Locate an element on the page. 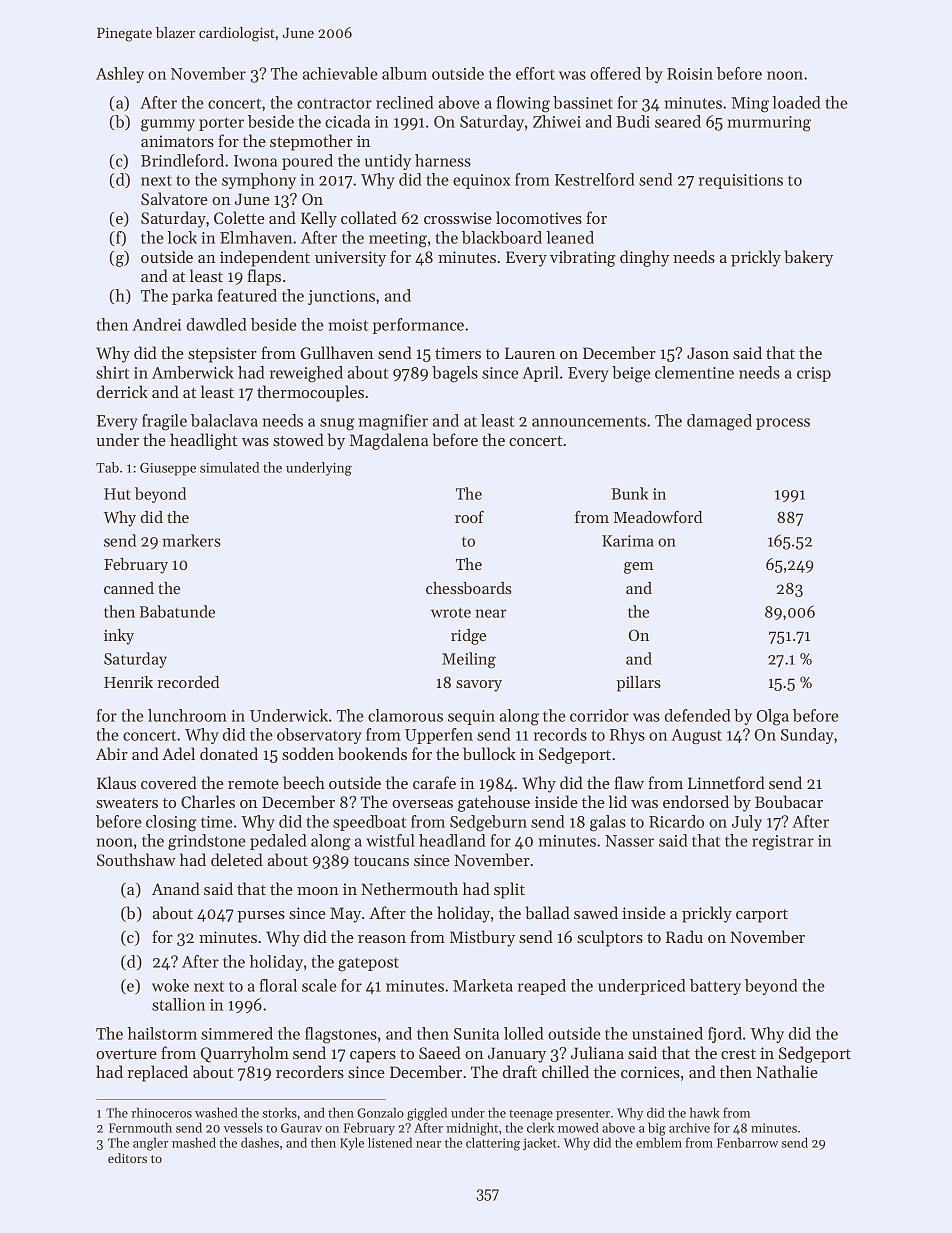  observatory is located at coordinates (319, 736).
